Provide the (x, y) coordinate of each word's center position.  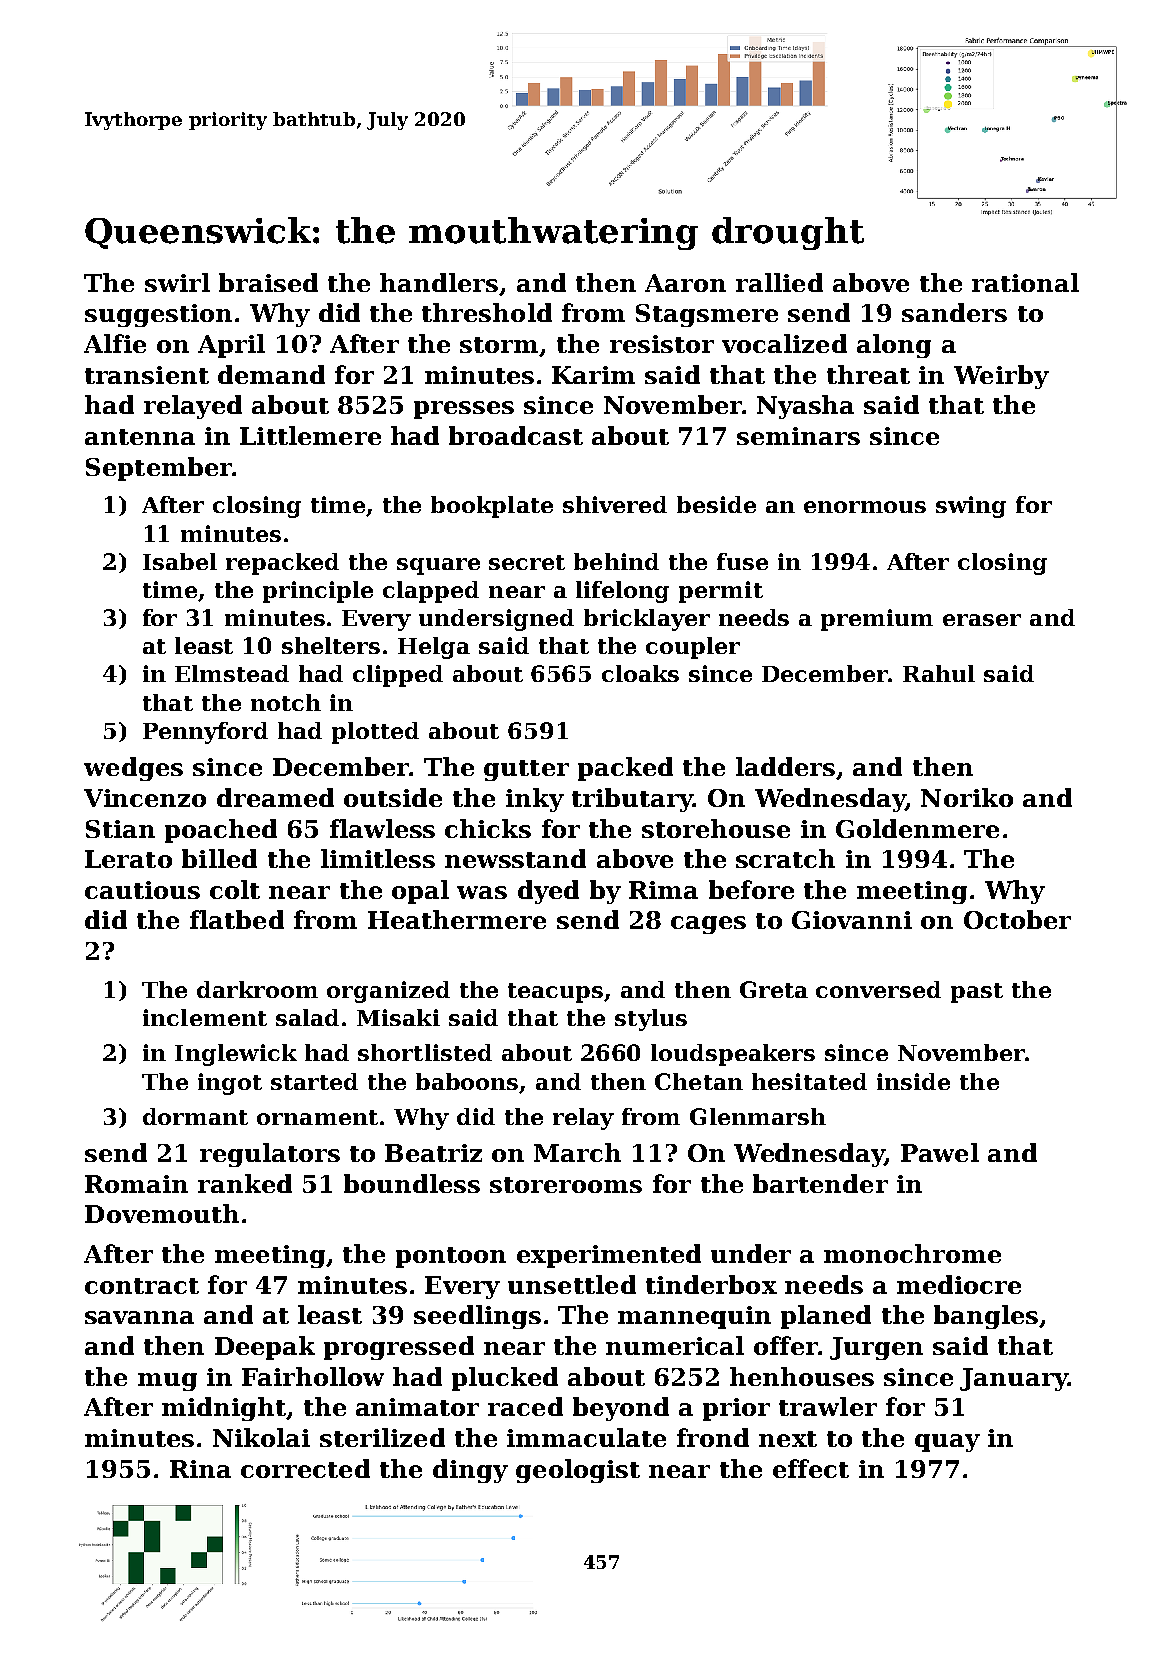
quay (947, 1443)
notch (286, 702)
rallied (779, 282)
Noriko (967, 797)
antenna (140, 437)
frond (713, 1437)
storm (499, 345)
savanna (139, 1317)
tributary (632, 800)
